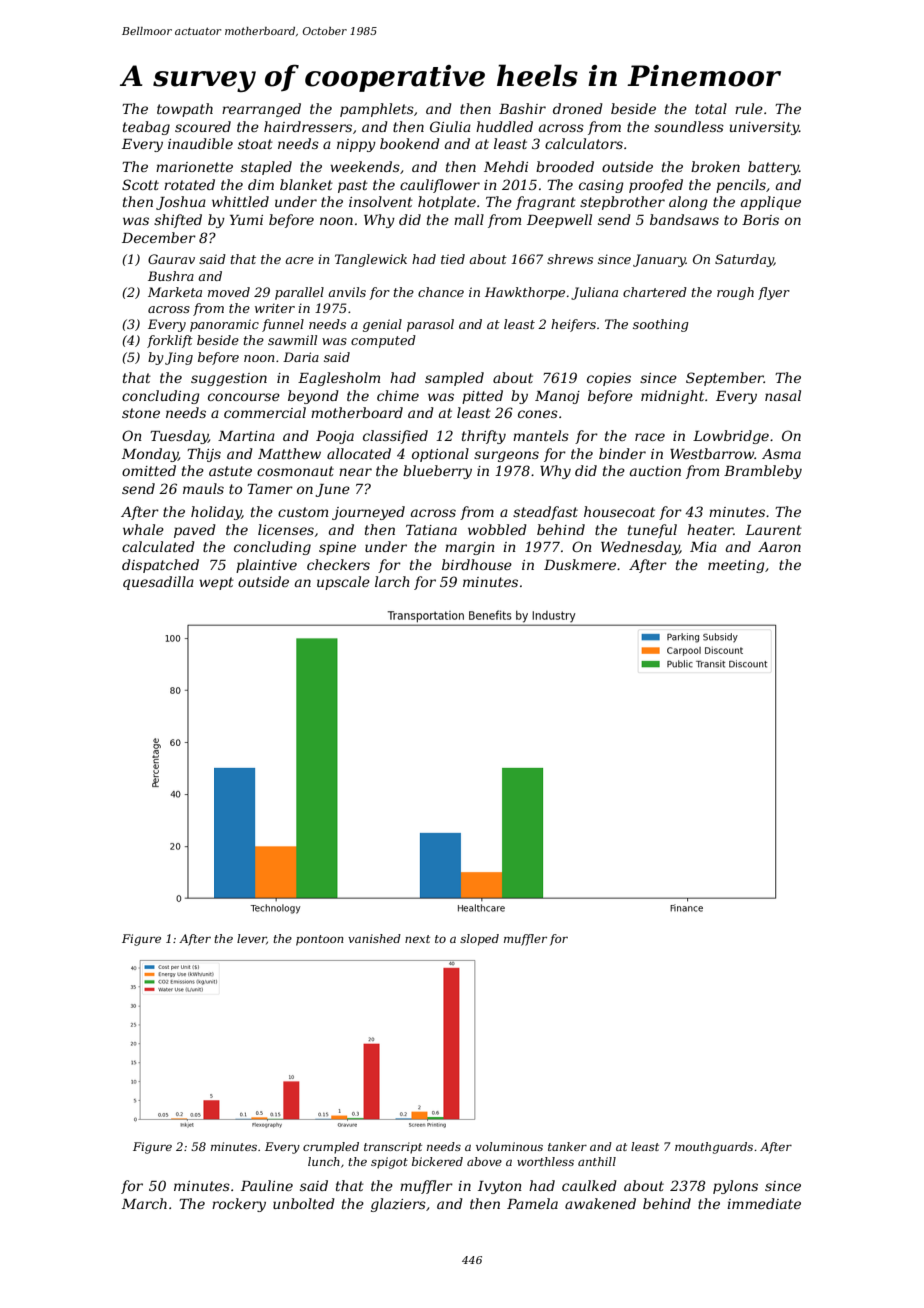 This document has height=1308, width=924. I want to click on lever, so click(252, 939).
